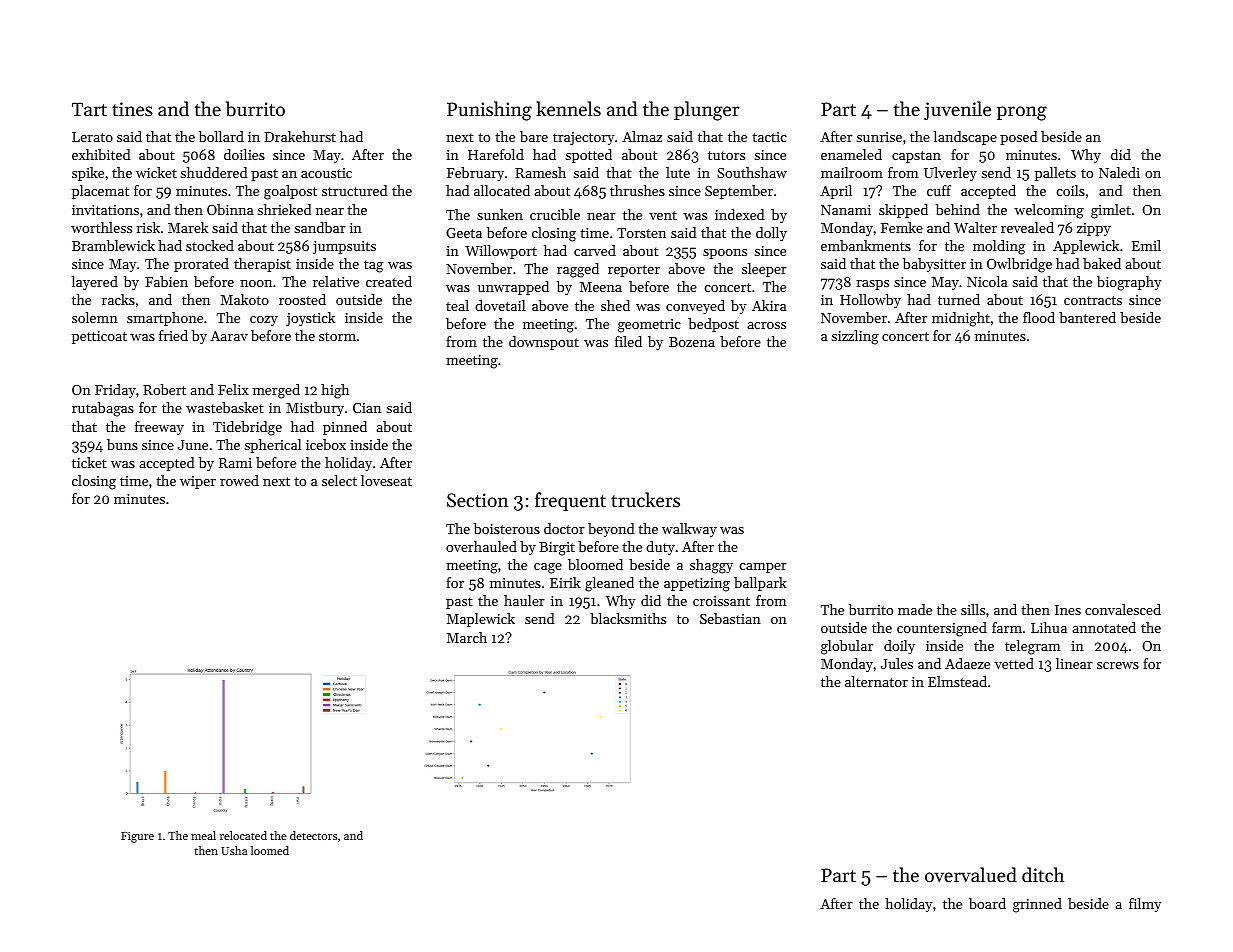 This document has height=952, width=1233. I want to click on rasps, so click(872, 285).
